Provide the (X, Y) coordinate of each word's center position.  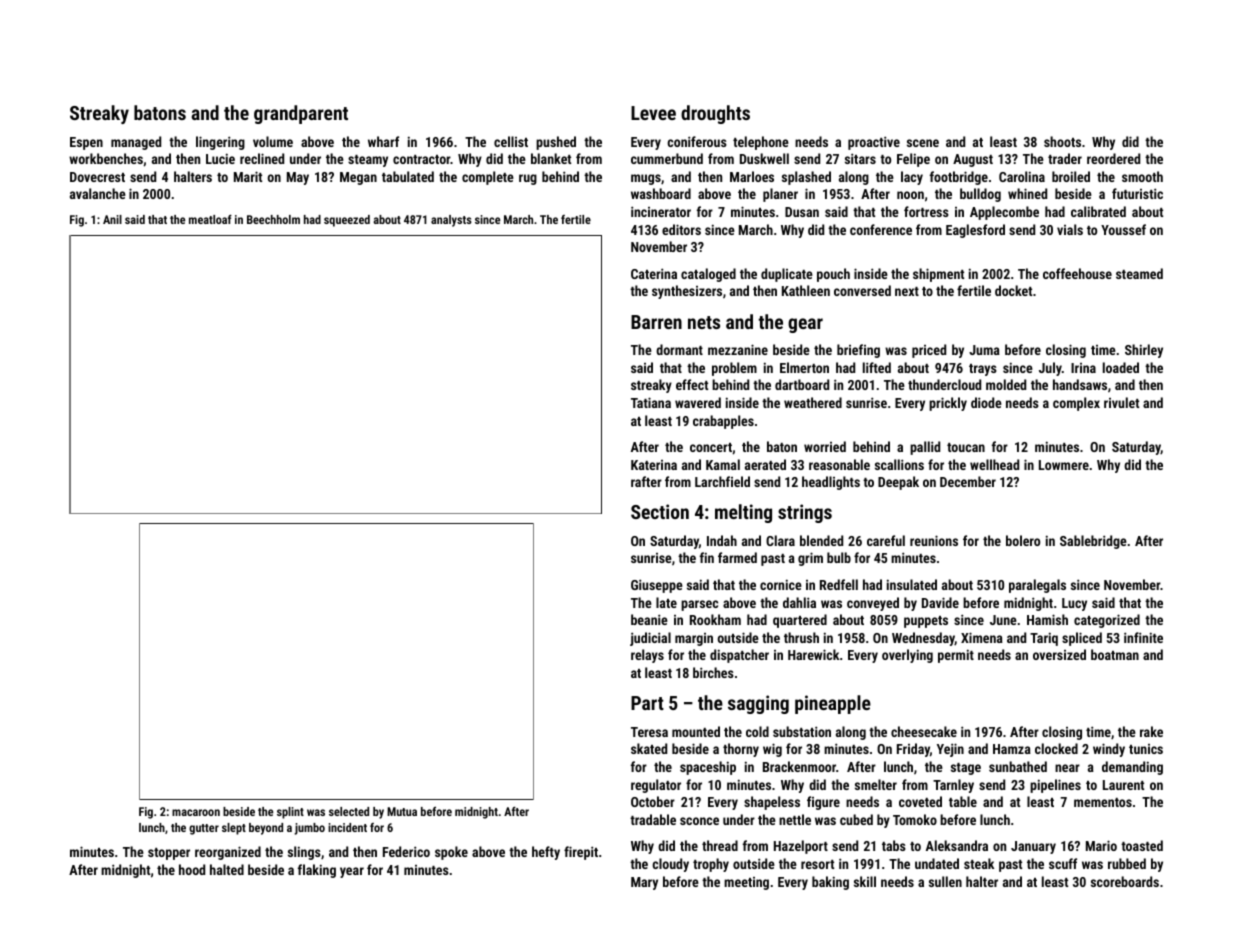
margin (694, 639)
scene (923, 143)
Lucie (220, 158)
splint (290, 813)
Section (660, 511)
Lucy (1074, 604)
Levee (653, 113)
